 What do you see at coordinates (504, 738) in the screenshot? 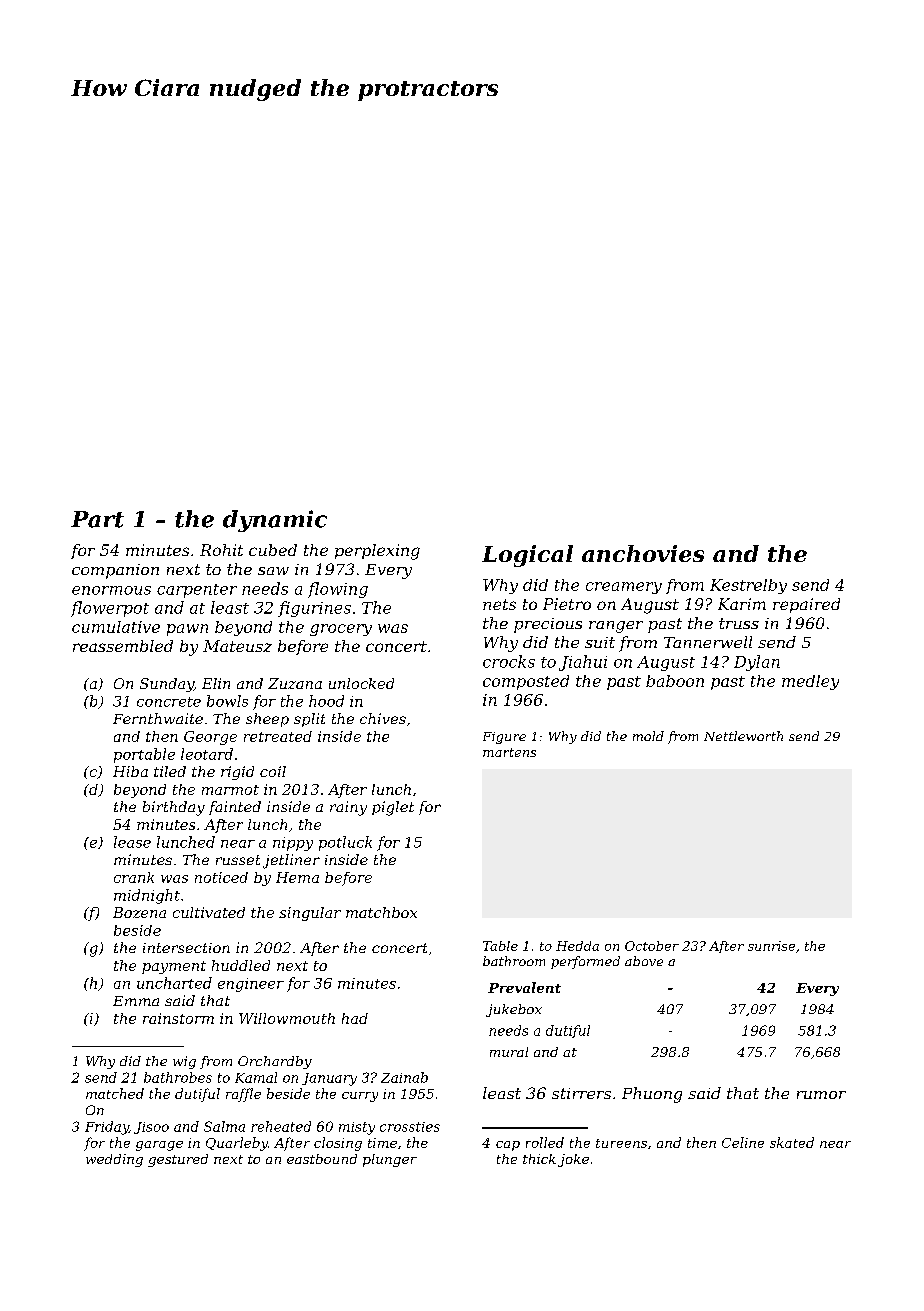
I see `Figure` at bounding box center [504, 738].
